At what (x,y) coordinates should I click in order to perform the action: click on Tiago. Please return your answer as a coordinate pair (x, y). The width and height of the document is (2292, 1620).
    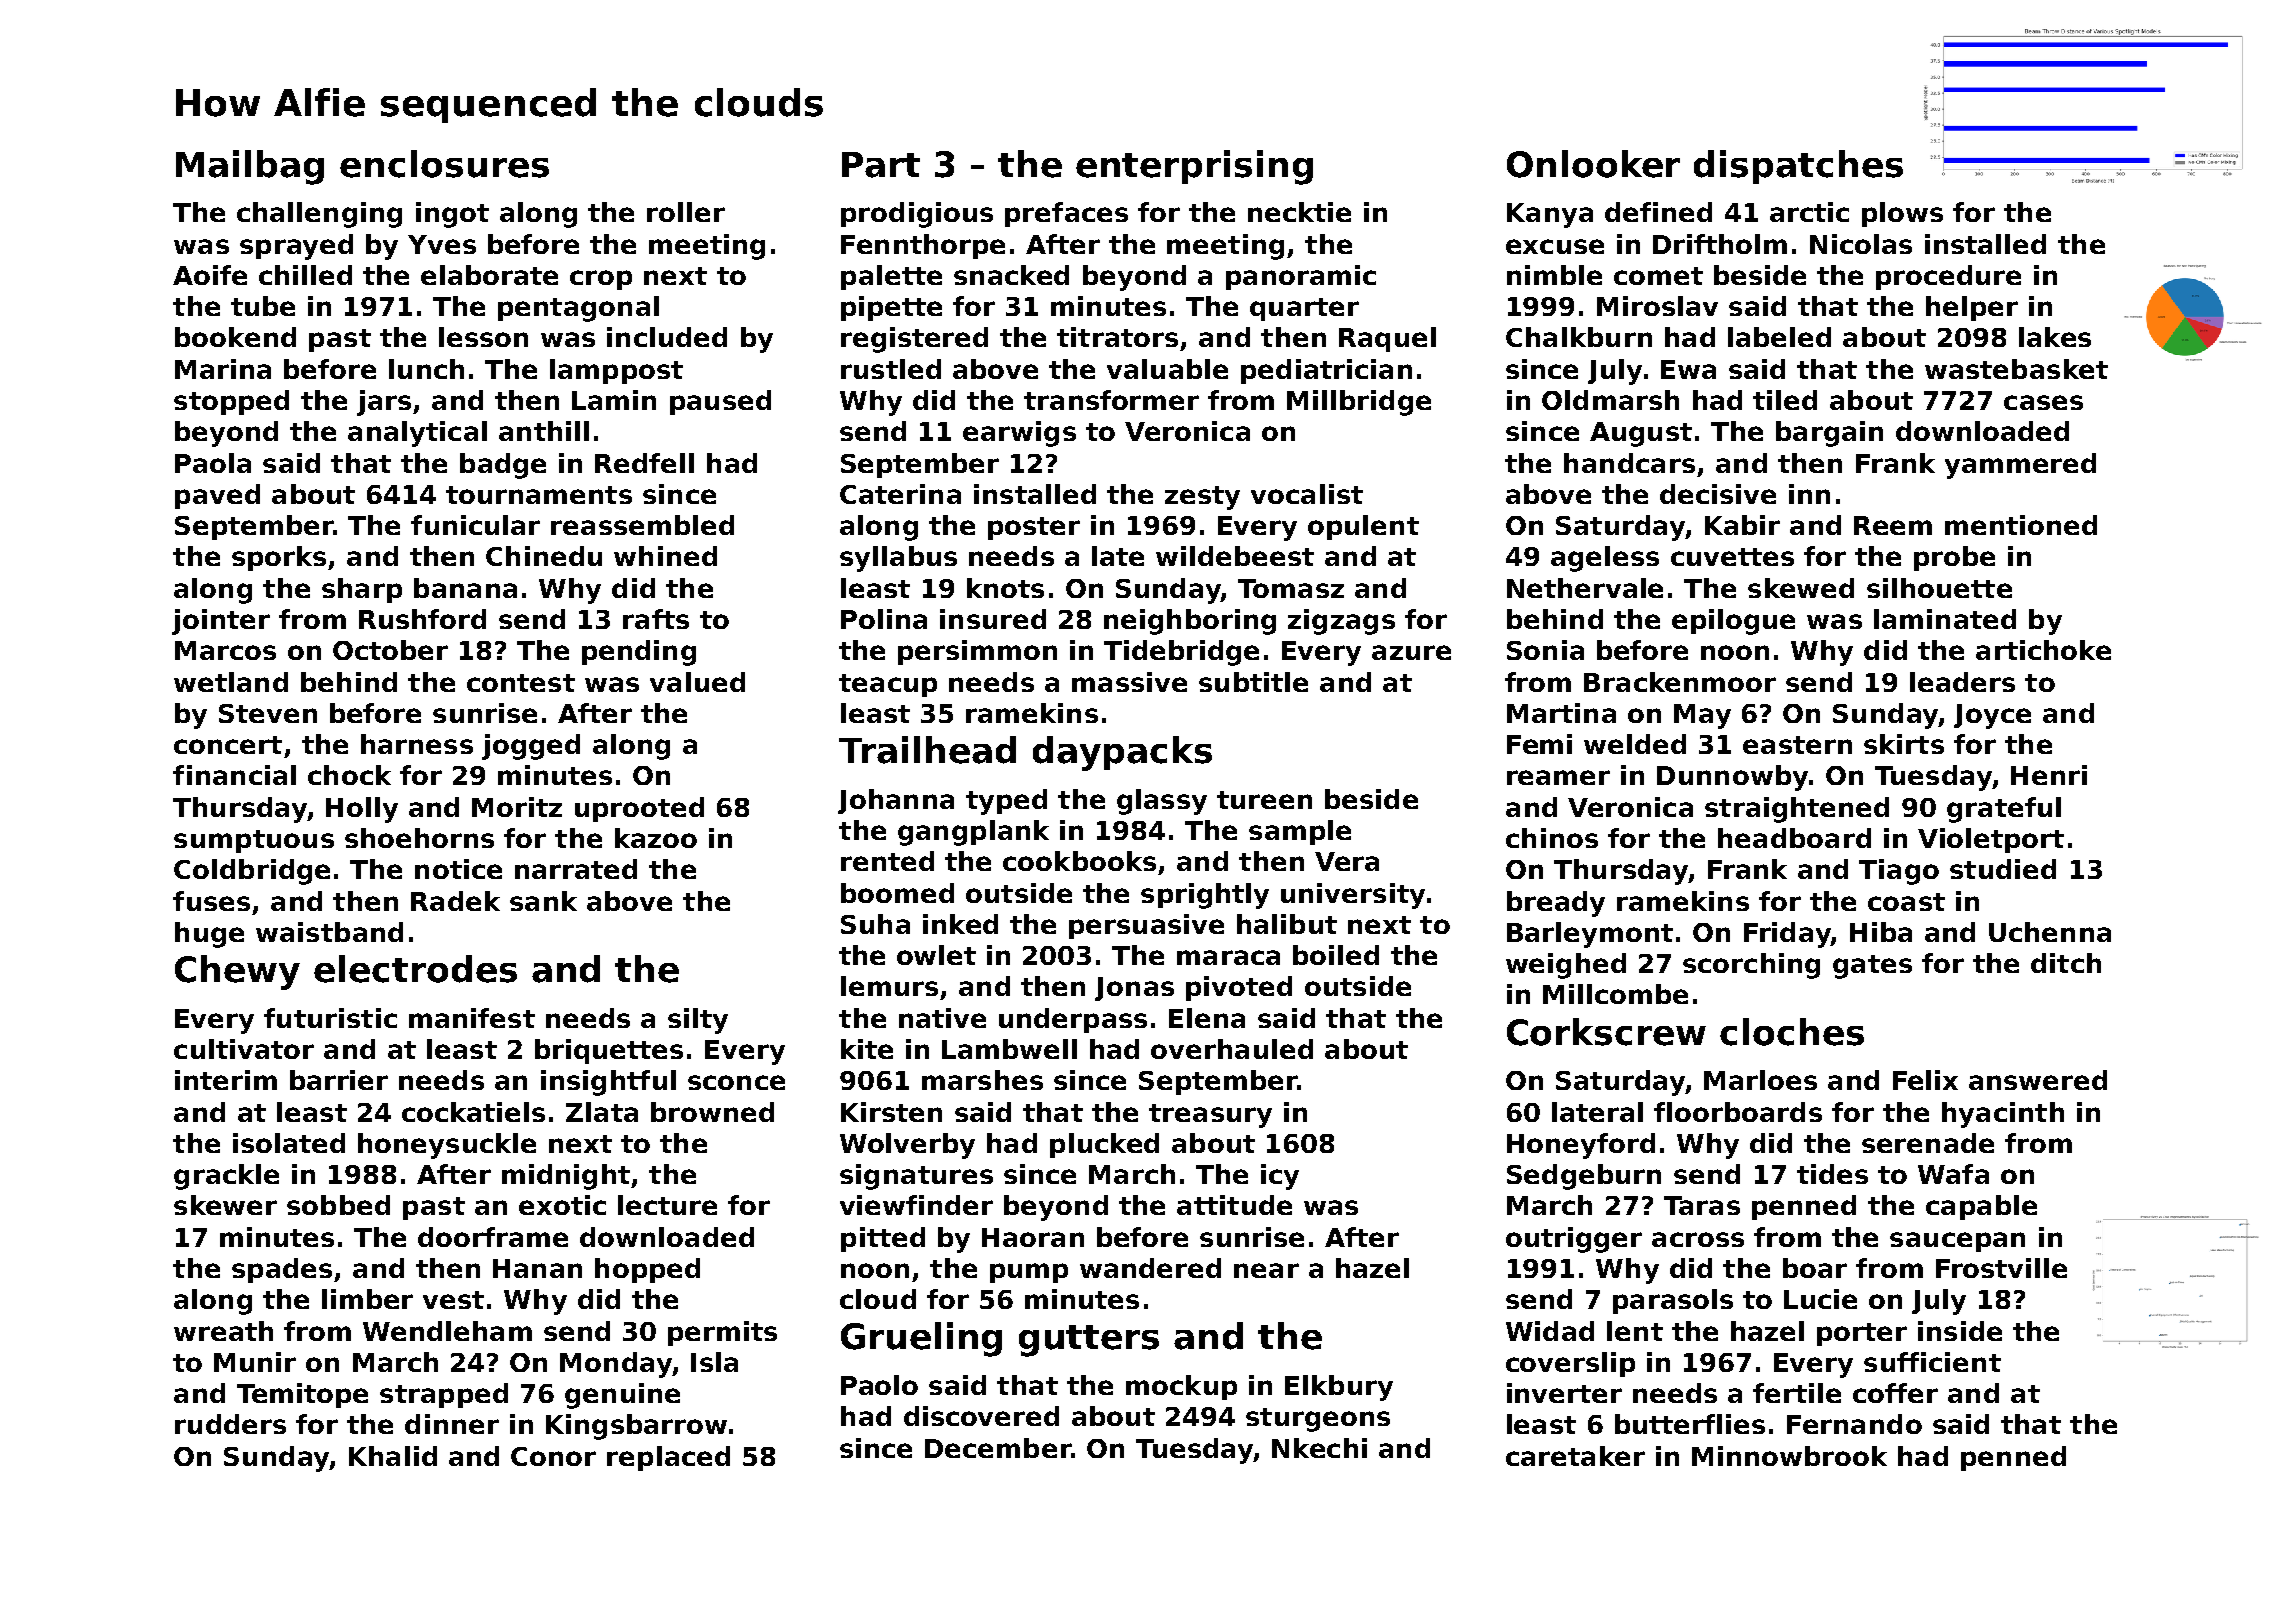
    Looking at the image, I should click on (1899, 872).
